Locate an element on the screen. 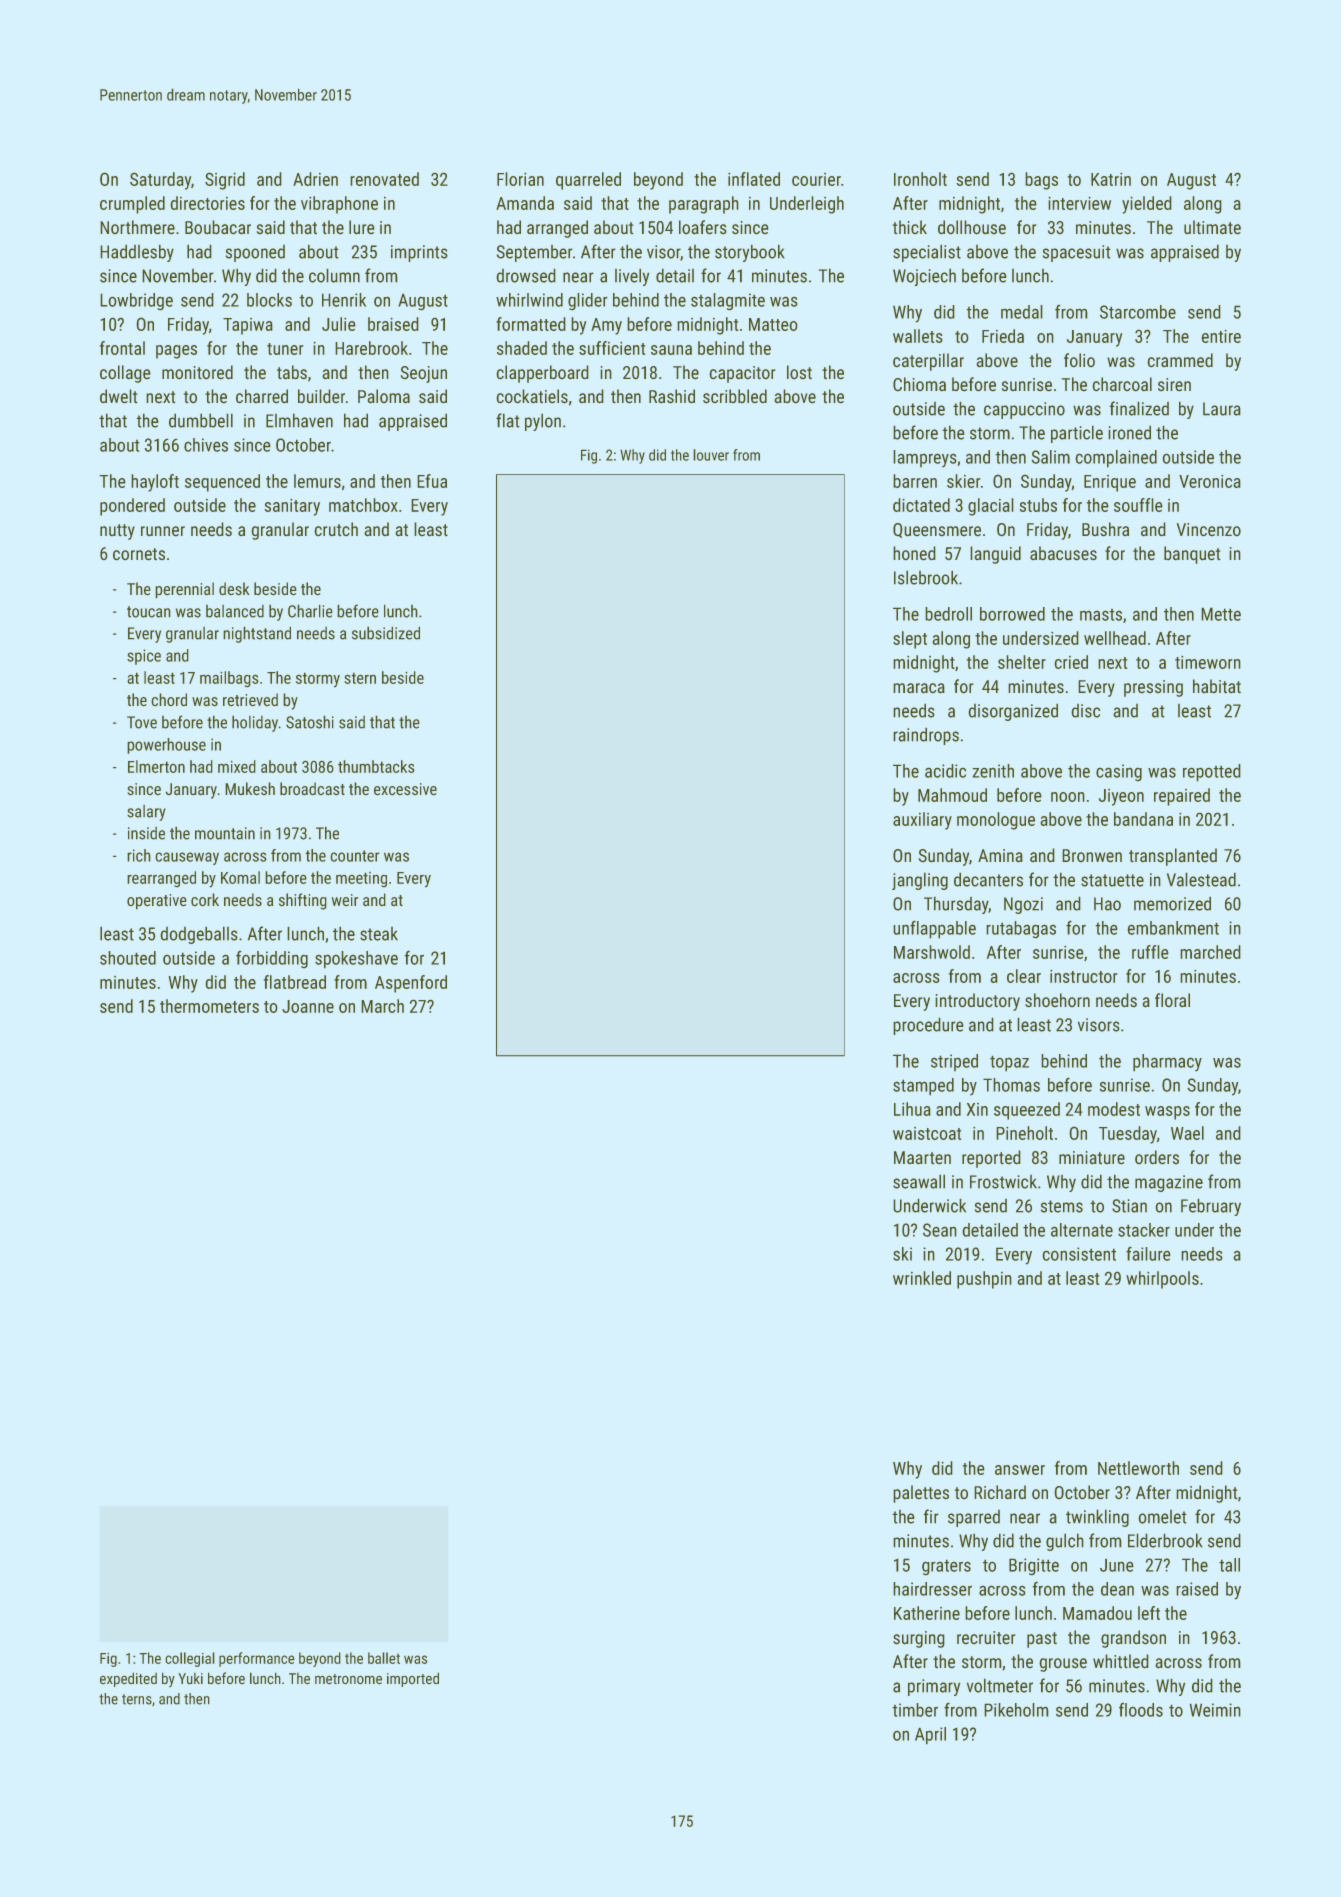 The height and width of the screenshot is (1897, 1341). metronome is located at coordinates (348, 1679).
